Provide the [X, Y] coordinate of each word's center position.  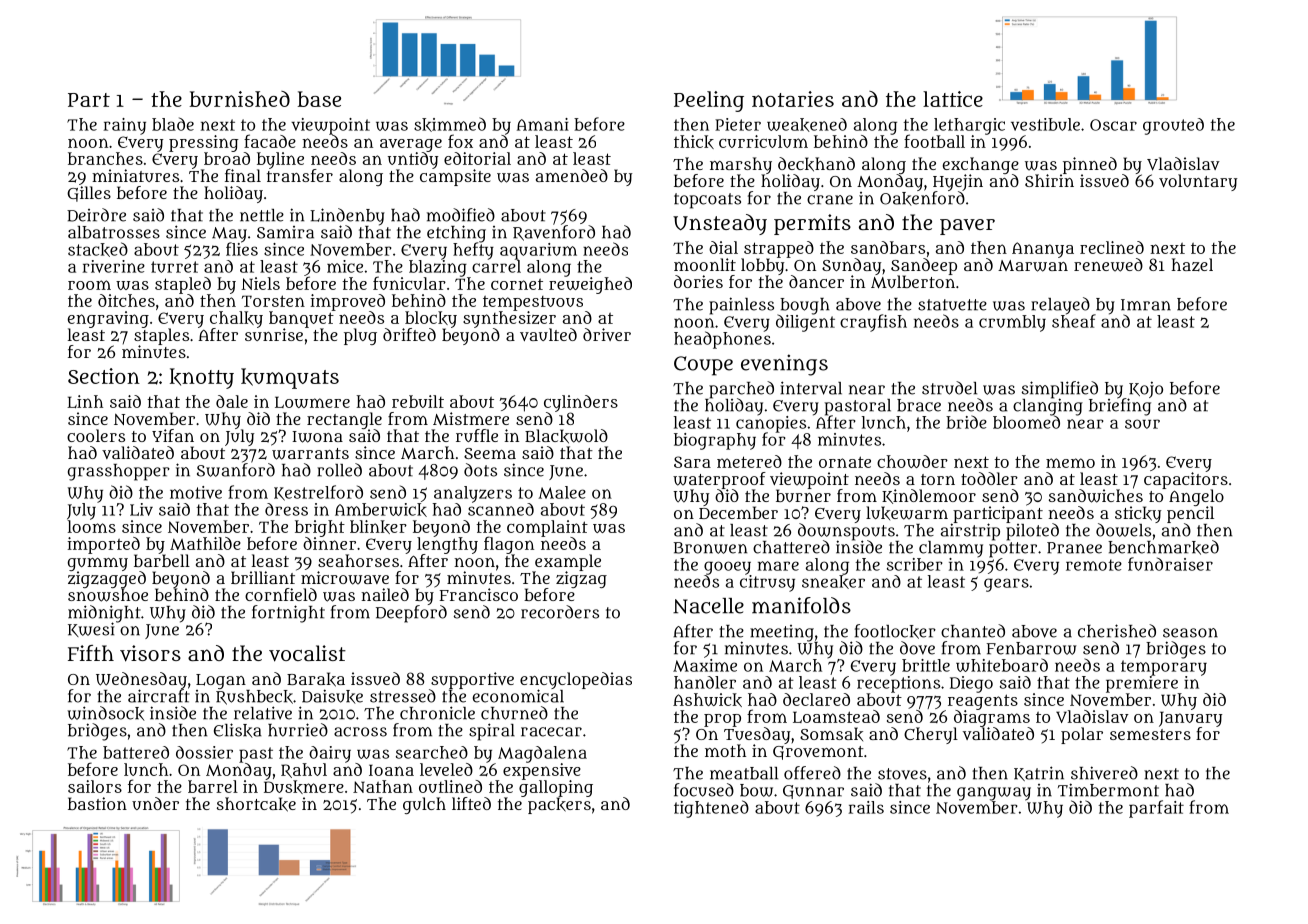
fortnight [288, 614]
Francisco [479, 594]
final [243, 175]
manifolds [801, 605]
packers [559, 805]
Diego [971, 684]
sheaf [1074, 321]
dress [286, 509]
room [89, 285]
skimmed [450, 124]
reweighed [590, 285]
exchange [981, 165]
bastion [97, 803]
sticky [1138, 514]
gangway [994, 794]
